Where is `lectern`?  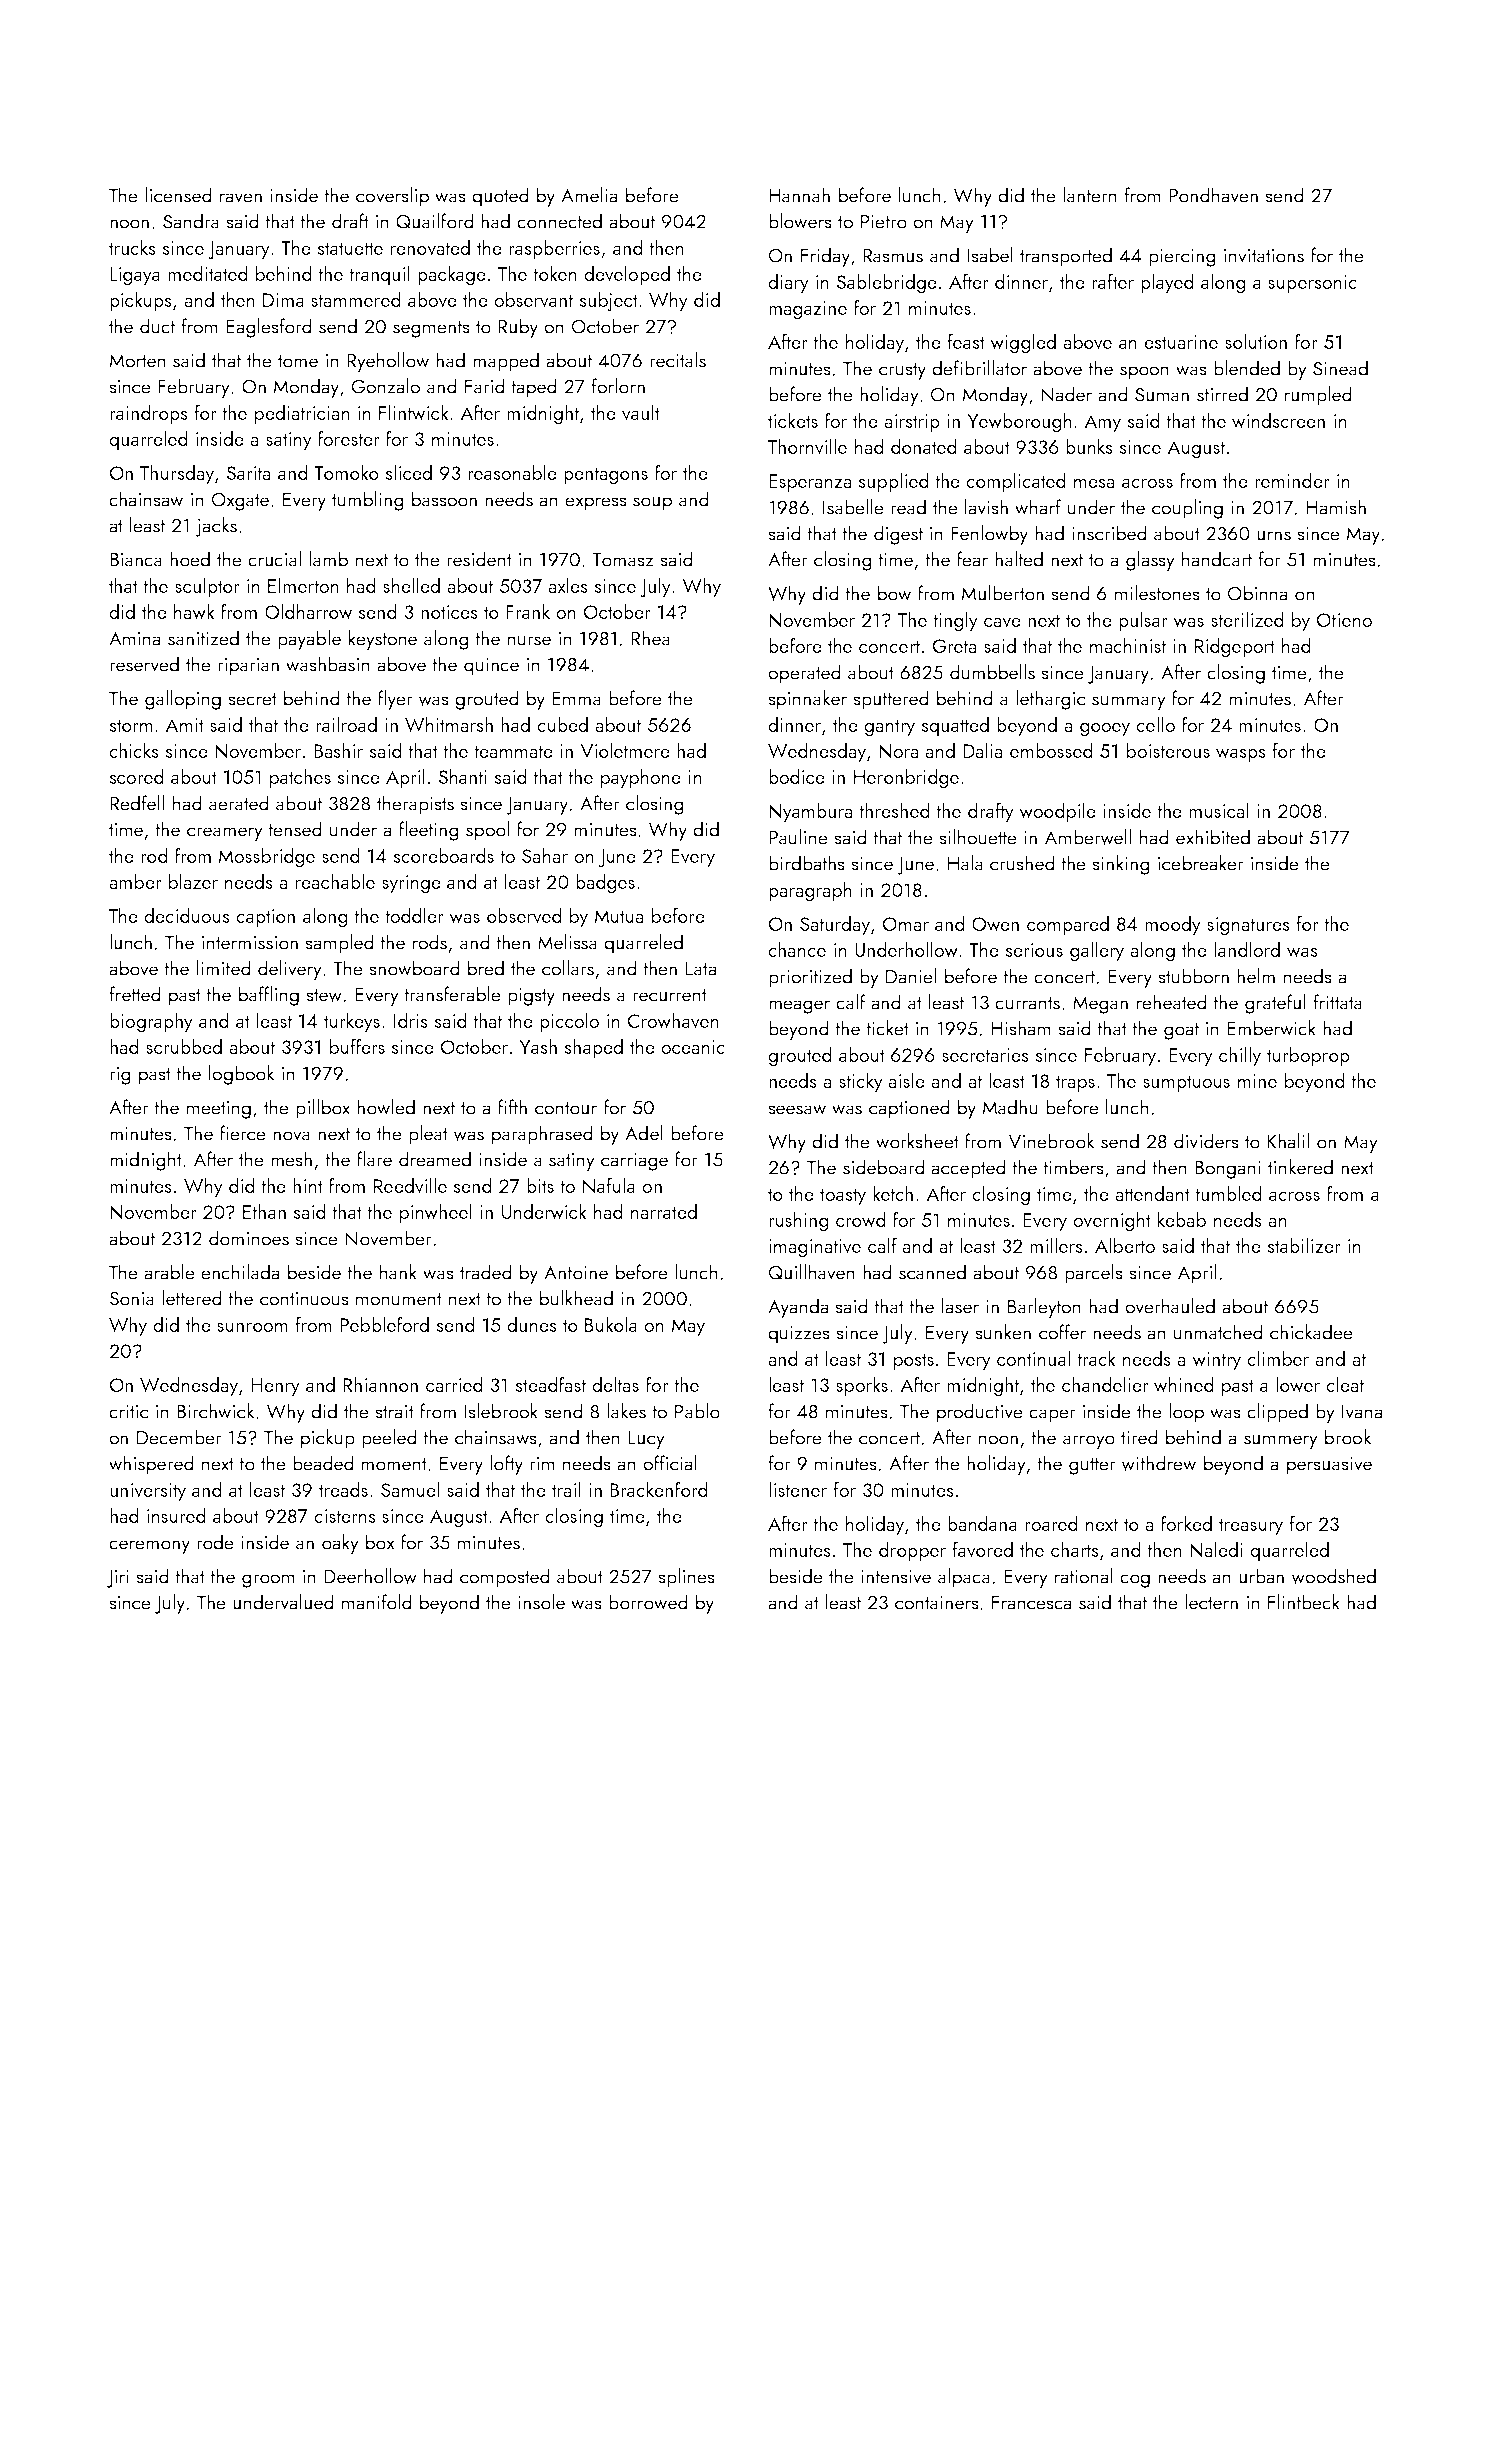 lectern is located at coordinates (1211, 1602).
